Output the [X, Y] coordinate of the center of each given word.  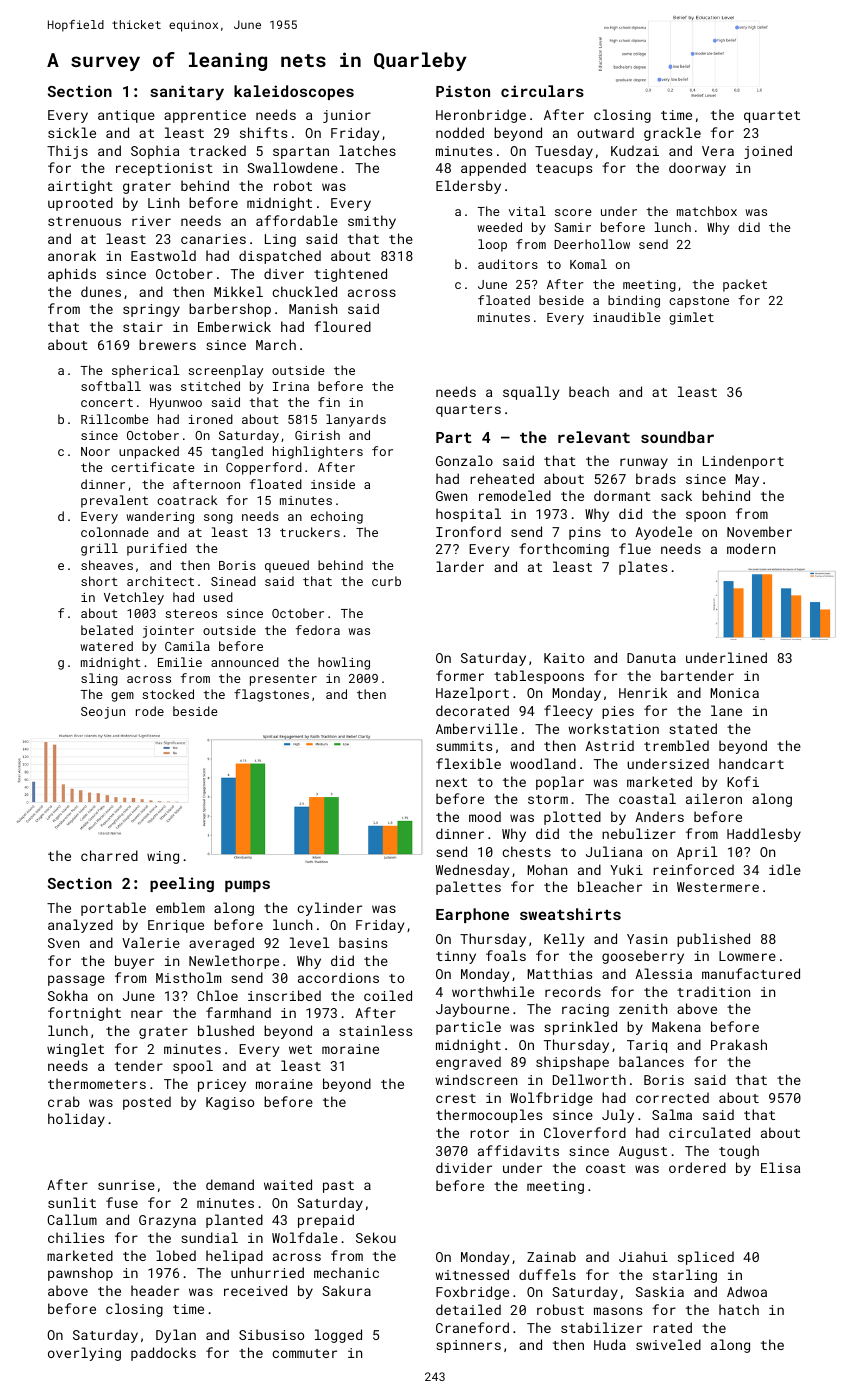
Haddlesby [764, 835]
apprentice [205, 116]
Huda [610, 1344]
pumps [247, 886]
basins [363, 942]
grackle [672, 134]
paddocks [163, 1354]
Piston [463, 91]
